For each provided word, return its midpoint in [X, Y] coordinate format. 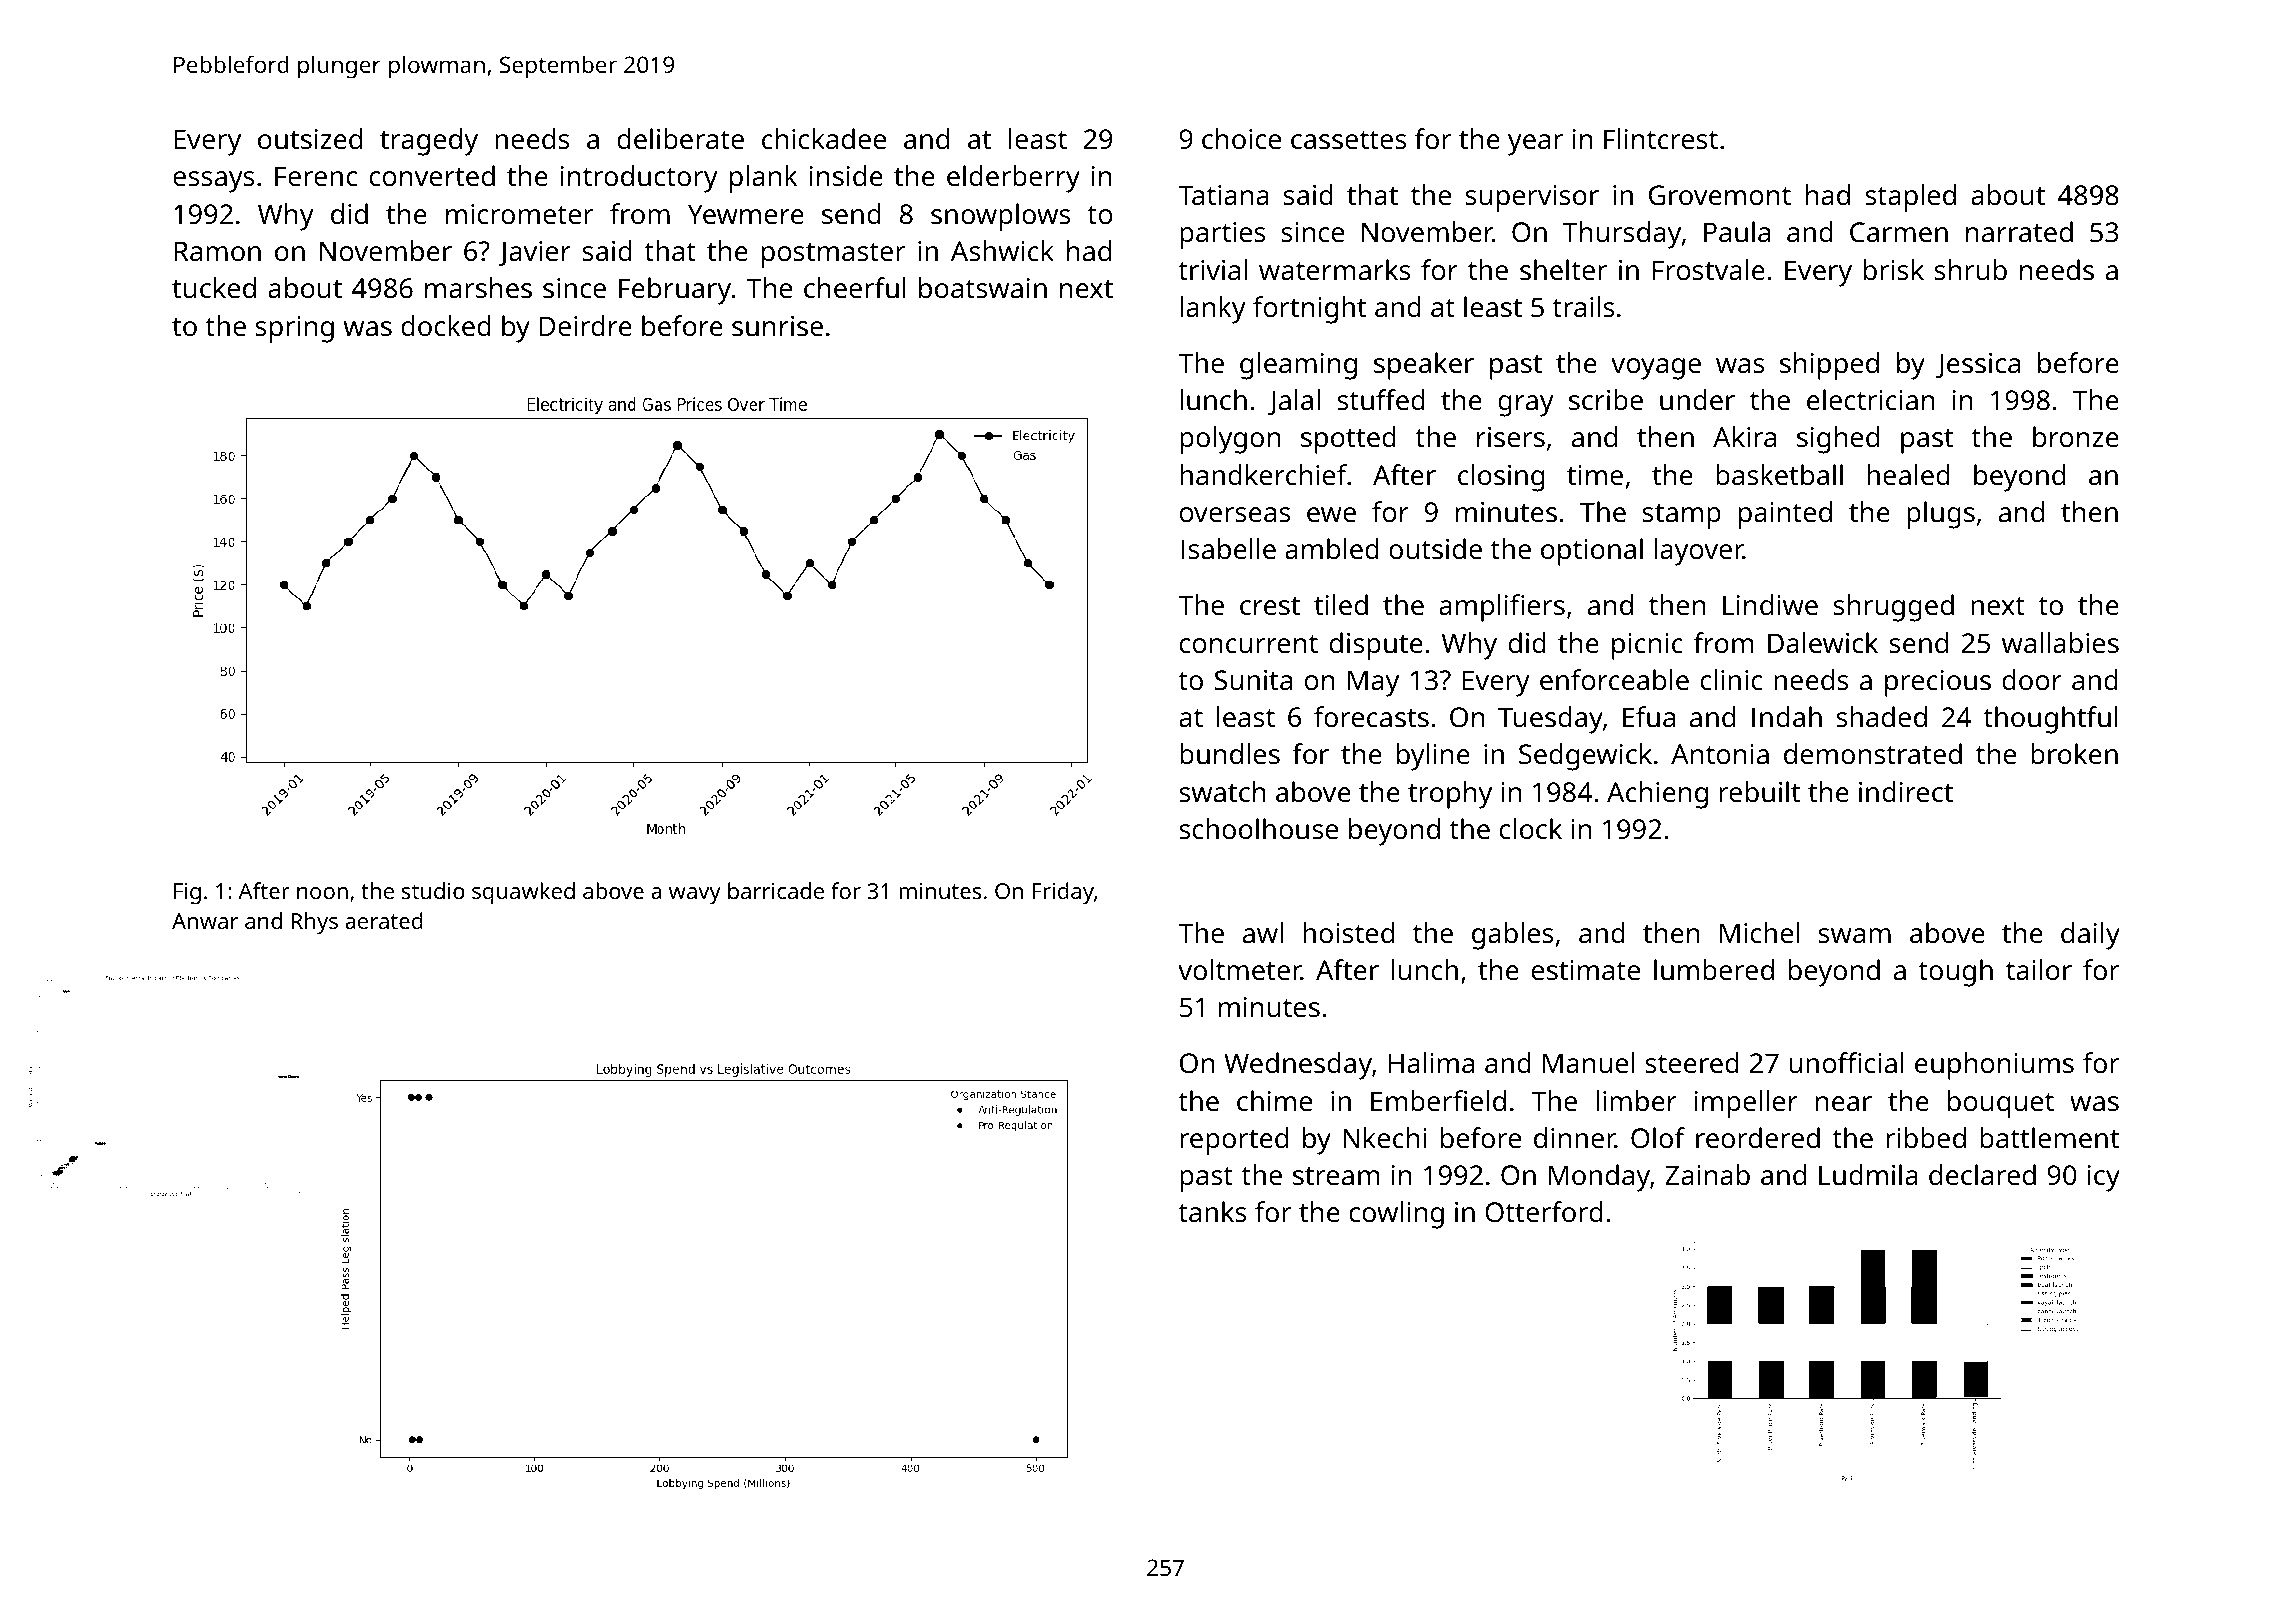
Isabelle [1228, 549]
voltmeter [1239, 970]
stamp [1682, 516]
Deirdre [585, 325]
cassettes [1349, 140]
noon [322, 893]
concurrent [1249, 644]
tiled [1341, 605]
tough [1955, 973]
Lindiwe [1770, 605]
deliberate [680, 139]
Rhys [314, 923]
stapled [1910, 198]
